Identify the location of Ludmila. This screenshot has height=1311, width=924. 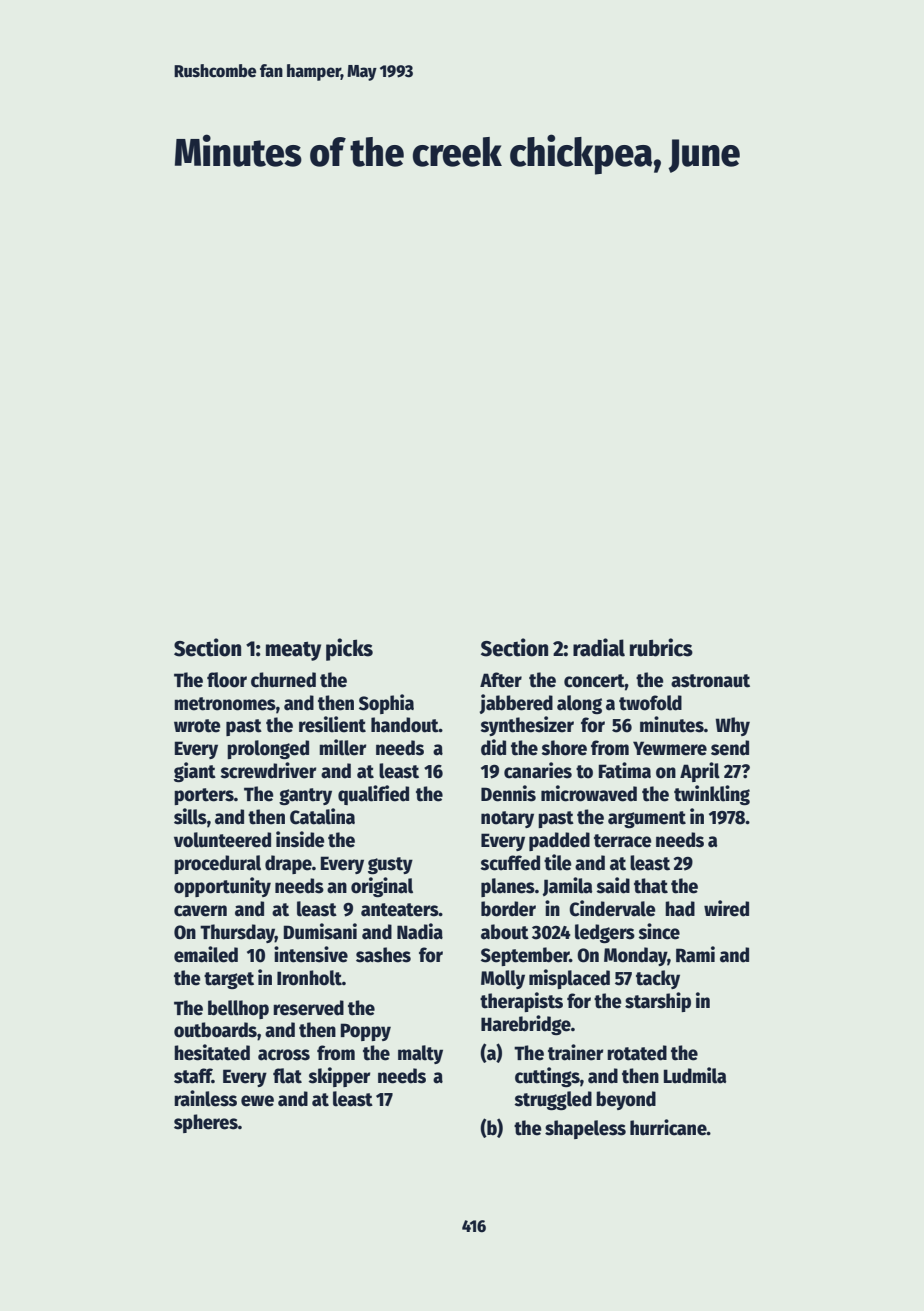
(695, 1075).
